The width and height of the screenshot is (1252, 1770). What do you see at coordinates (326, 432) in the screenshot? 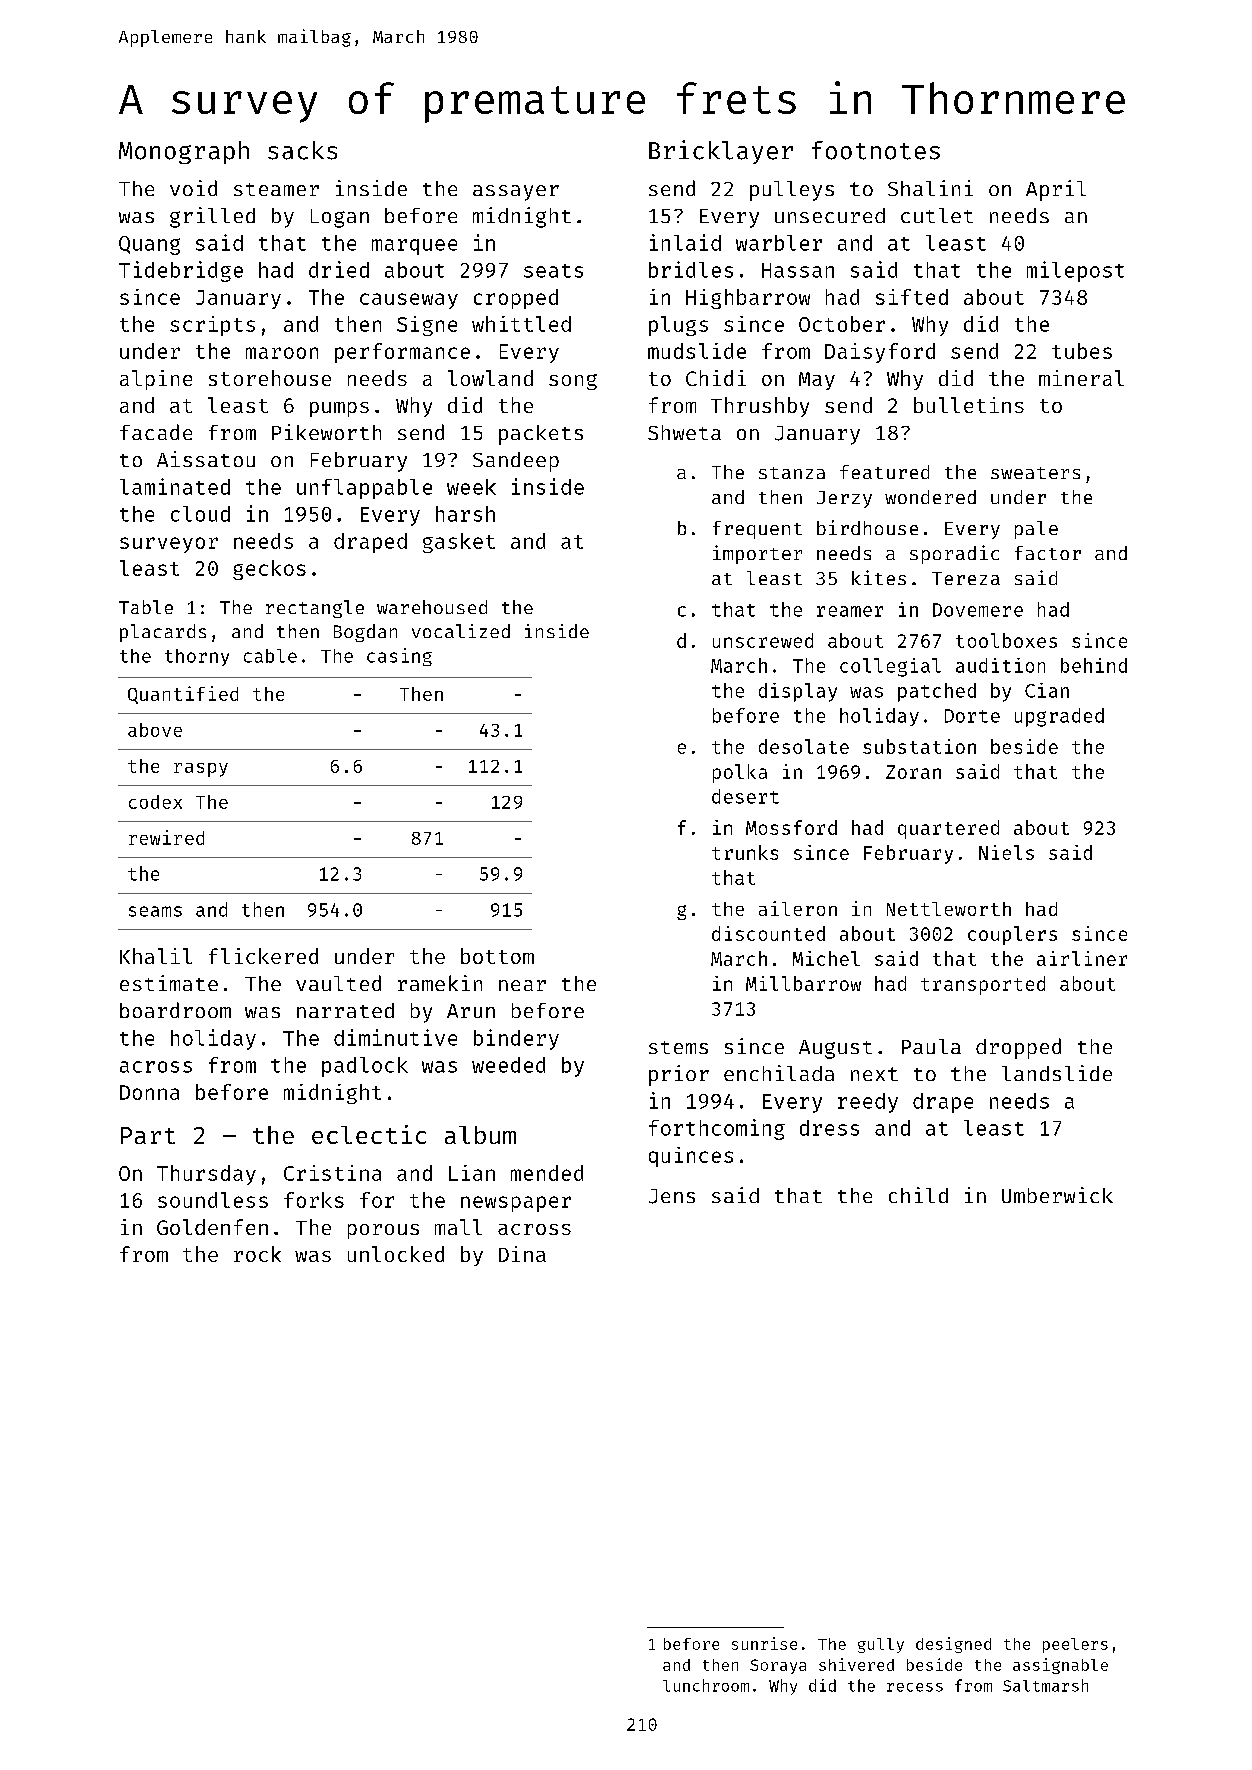
I see `Pikeworth` at bounding box center [326, 432].
